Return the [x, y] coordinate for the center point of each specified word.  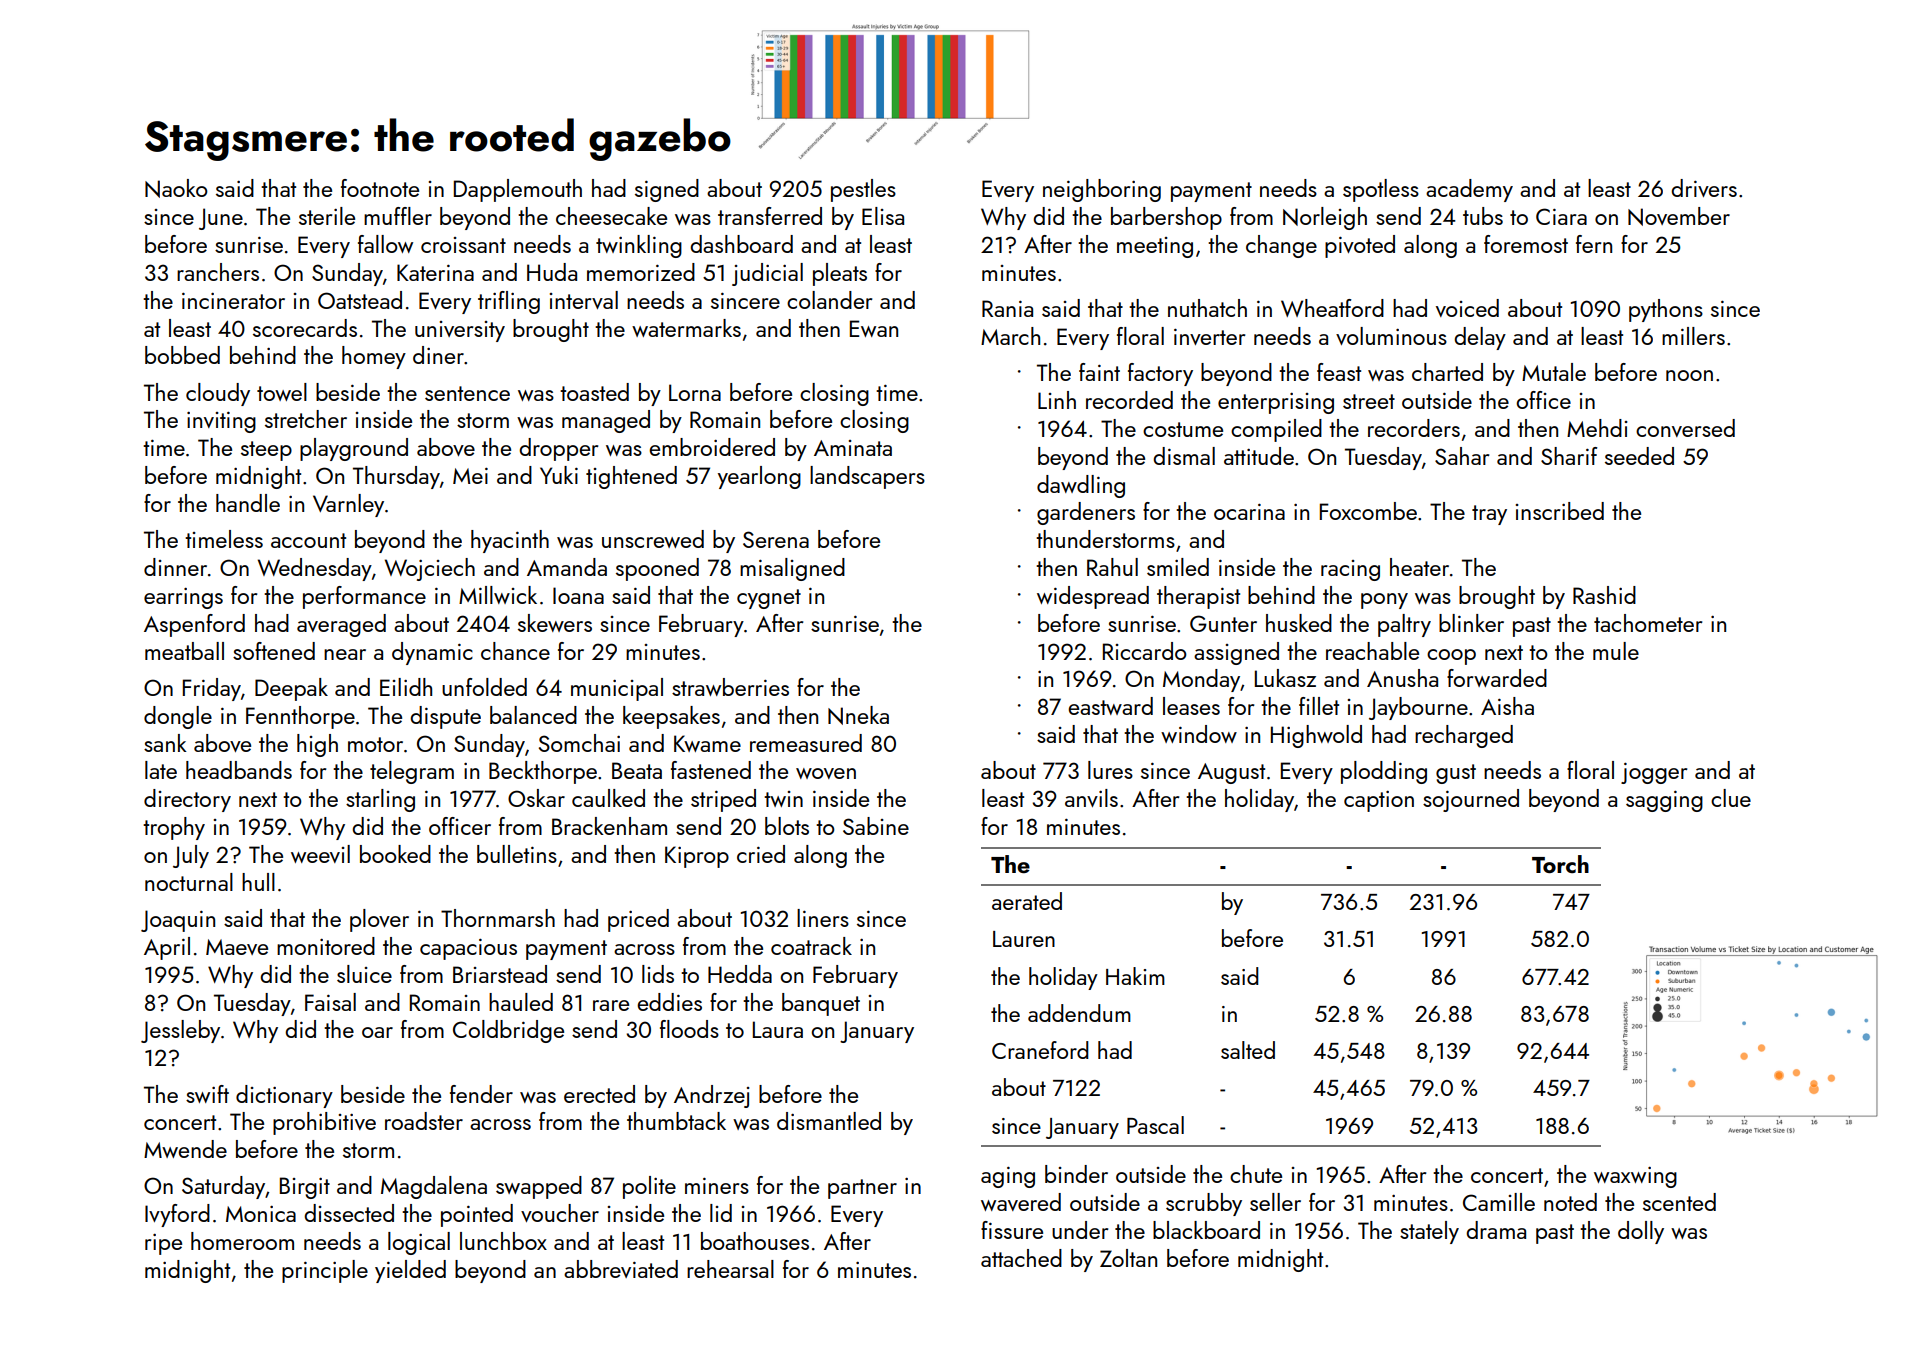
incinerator [233, 301]
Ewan [874, 328]
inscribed [1560, 511]
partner [862, 1189]
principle [325, 1271]
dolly [1641, 1232]
